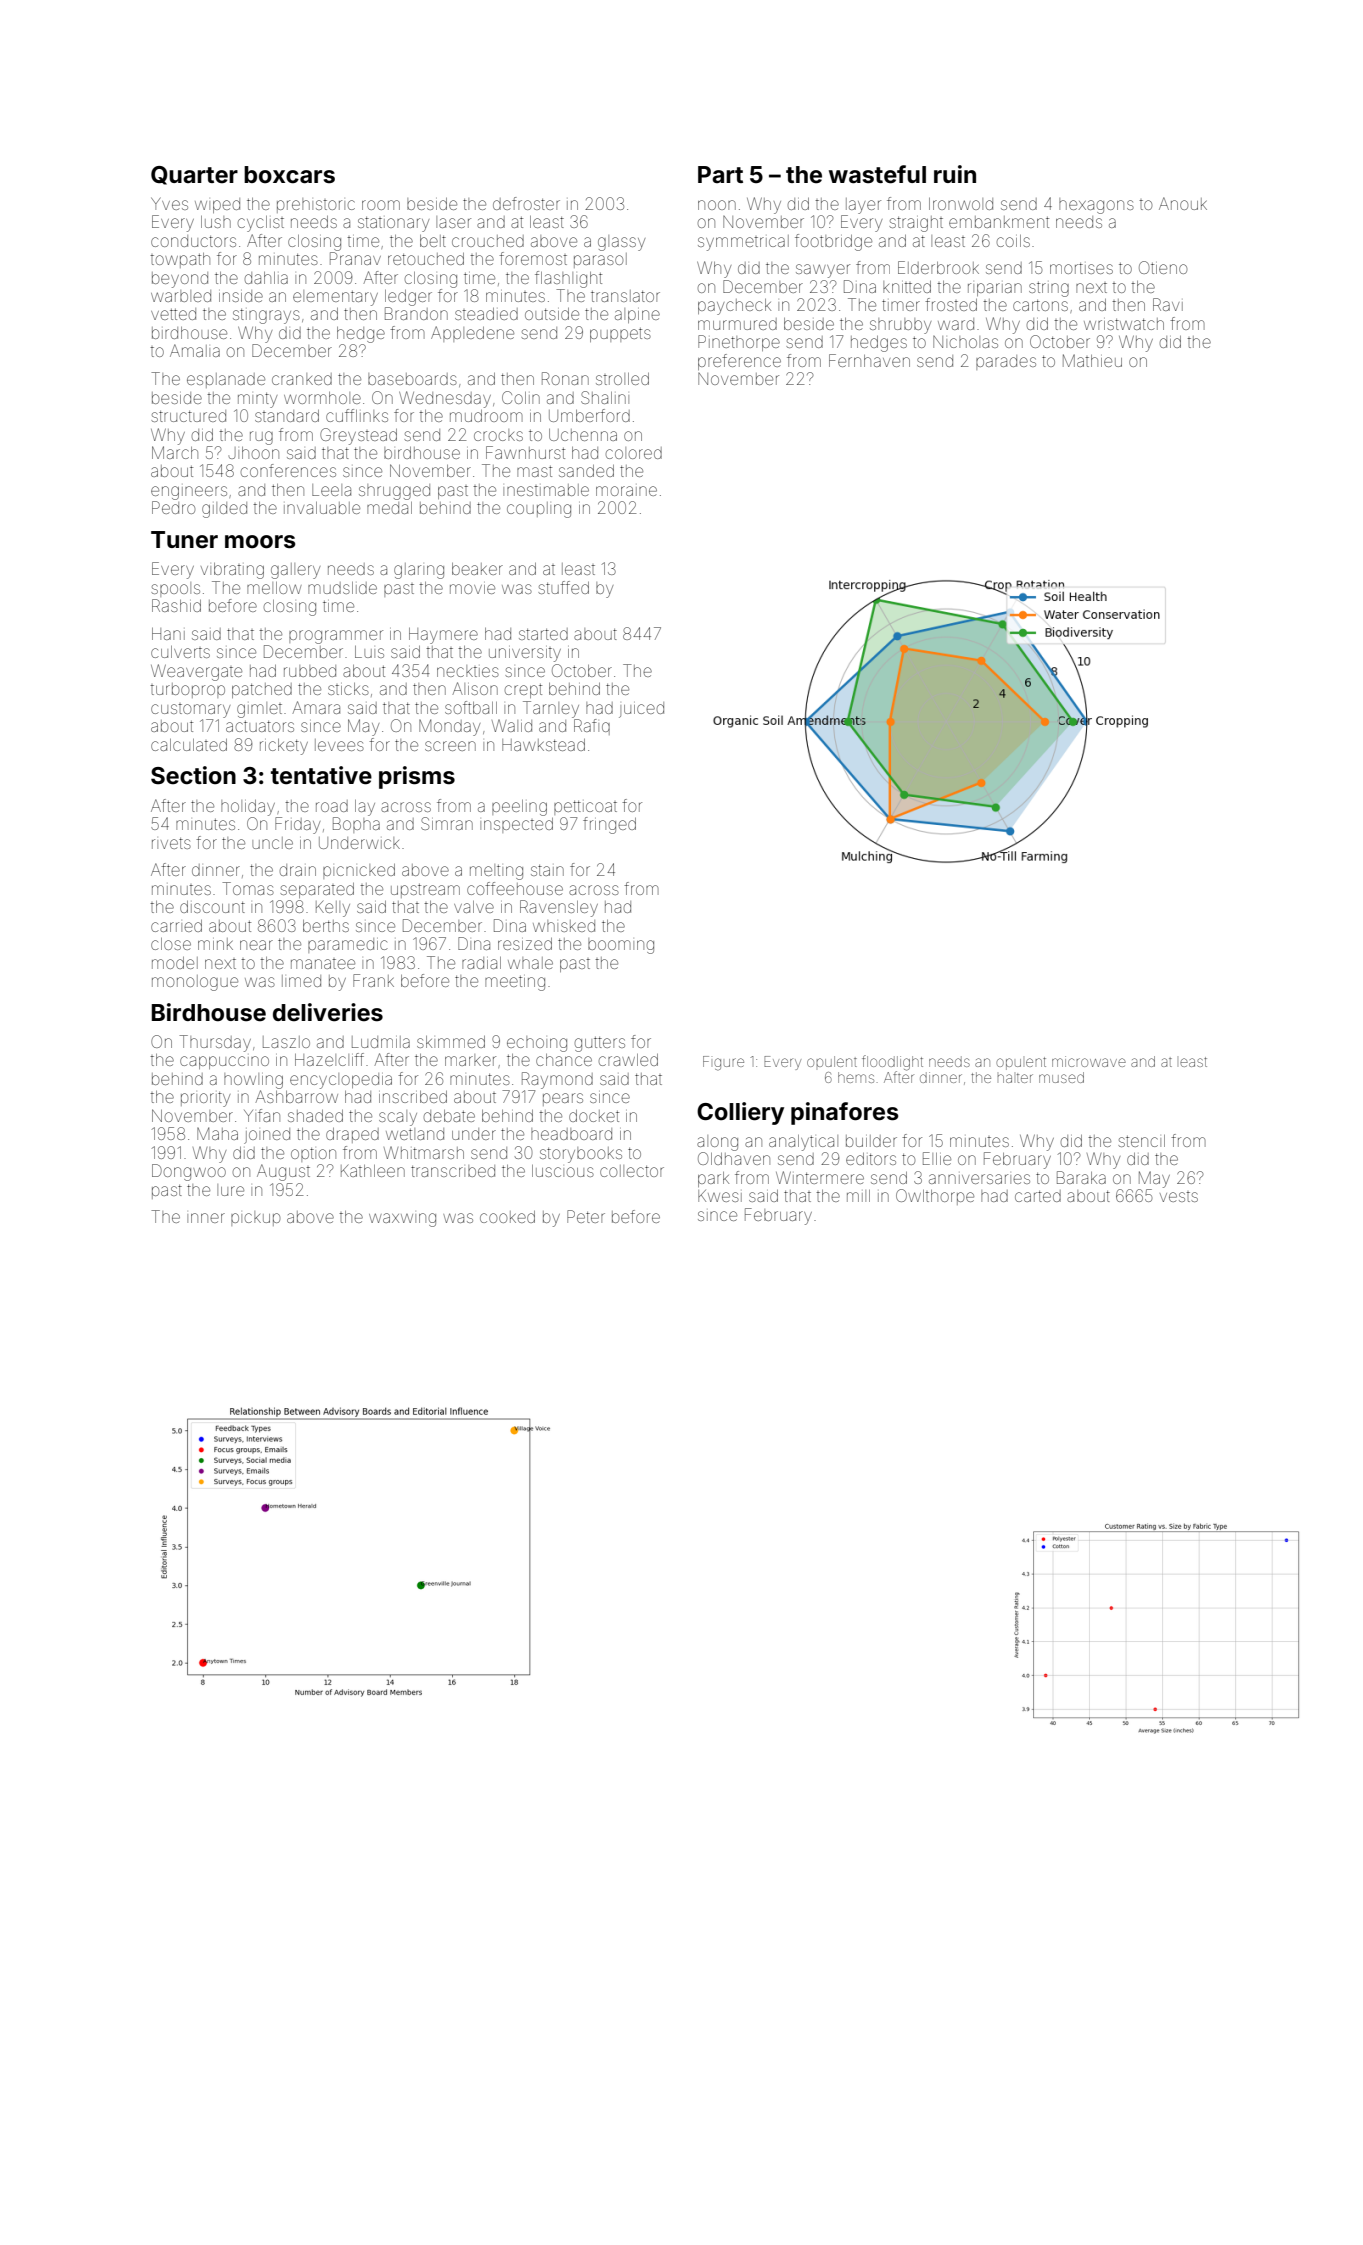  What do you see at coordinates (168, 634) in the screenshot?
I see `Hani` at bounding box center [168, 634].
